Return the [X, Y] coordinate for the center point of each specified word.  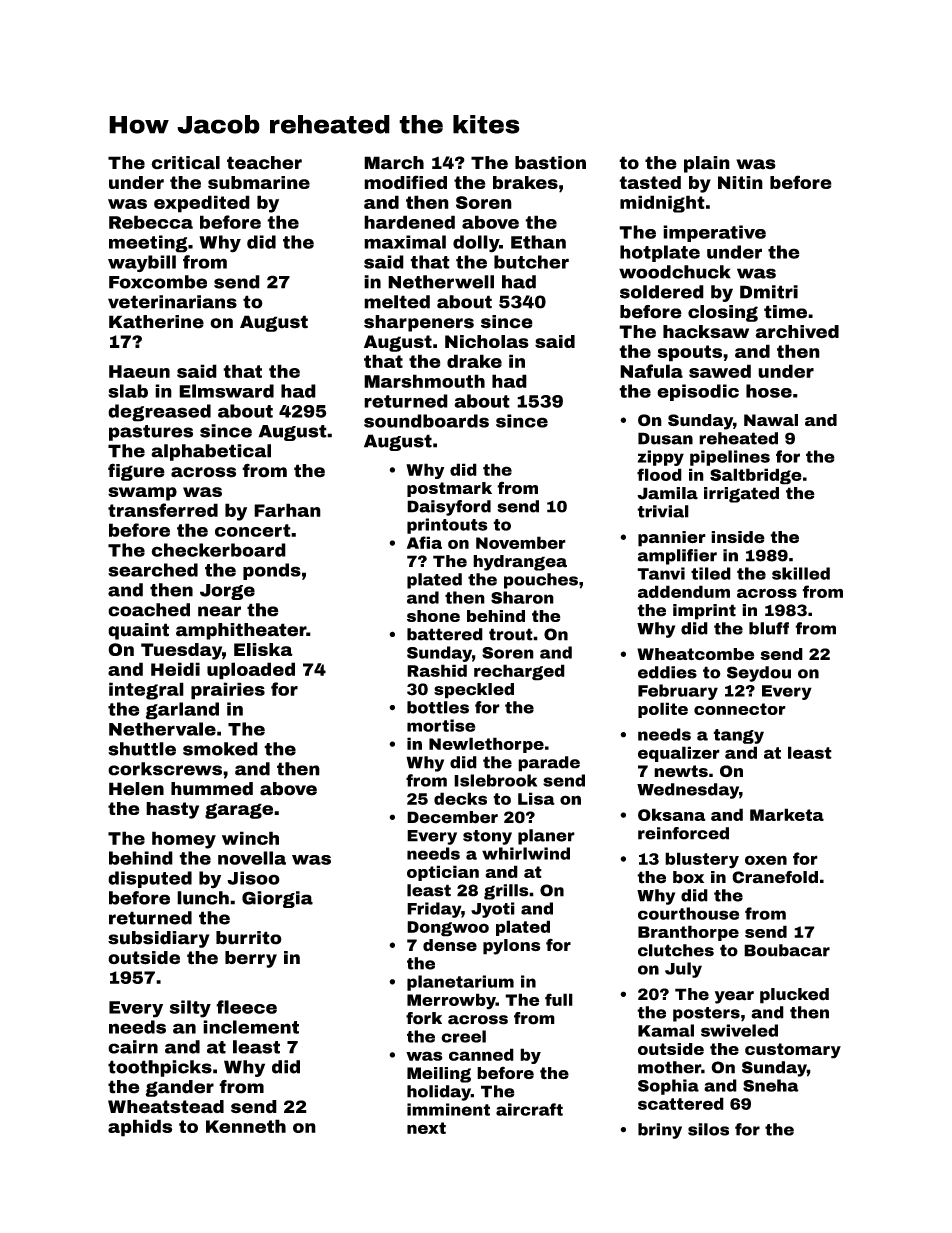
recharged [519, 672]
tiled [711, 573]
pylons [511, 947]
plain [707, 164]
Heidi [175, 669]
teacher [264, 163]
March [394, 163]
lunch [203, 898]
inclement [251, 1027]
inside [738, 537]
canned [481, 1054]
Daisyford [449, 508]
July [683, 970]
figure [136, 472]
